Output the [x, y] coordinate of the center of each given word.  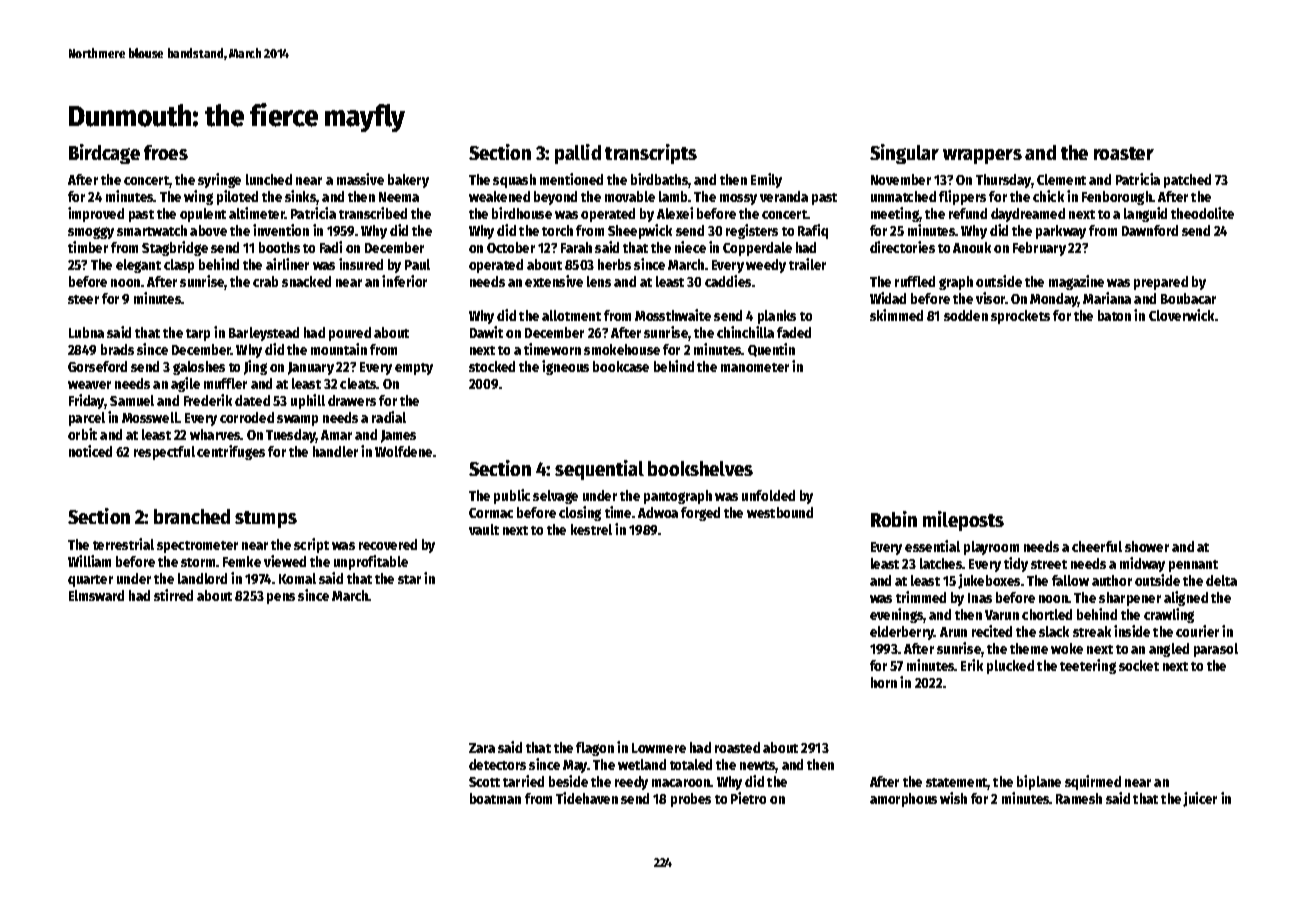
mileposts [963, 521]
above [208, 230]
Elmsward [96, 595]
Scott [484, 782]
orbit [82, 434]
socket [1139, 665]
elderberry [902, 633]
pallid [578, 154]
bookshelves [700, 468]
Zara [482, 748]
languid [1145, 214]
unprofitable [371, 562]
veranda [784, 196]
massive [360, 179]
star [409, 579]
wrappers [982, 156]
